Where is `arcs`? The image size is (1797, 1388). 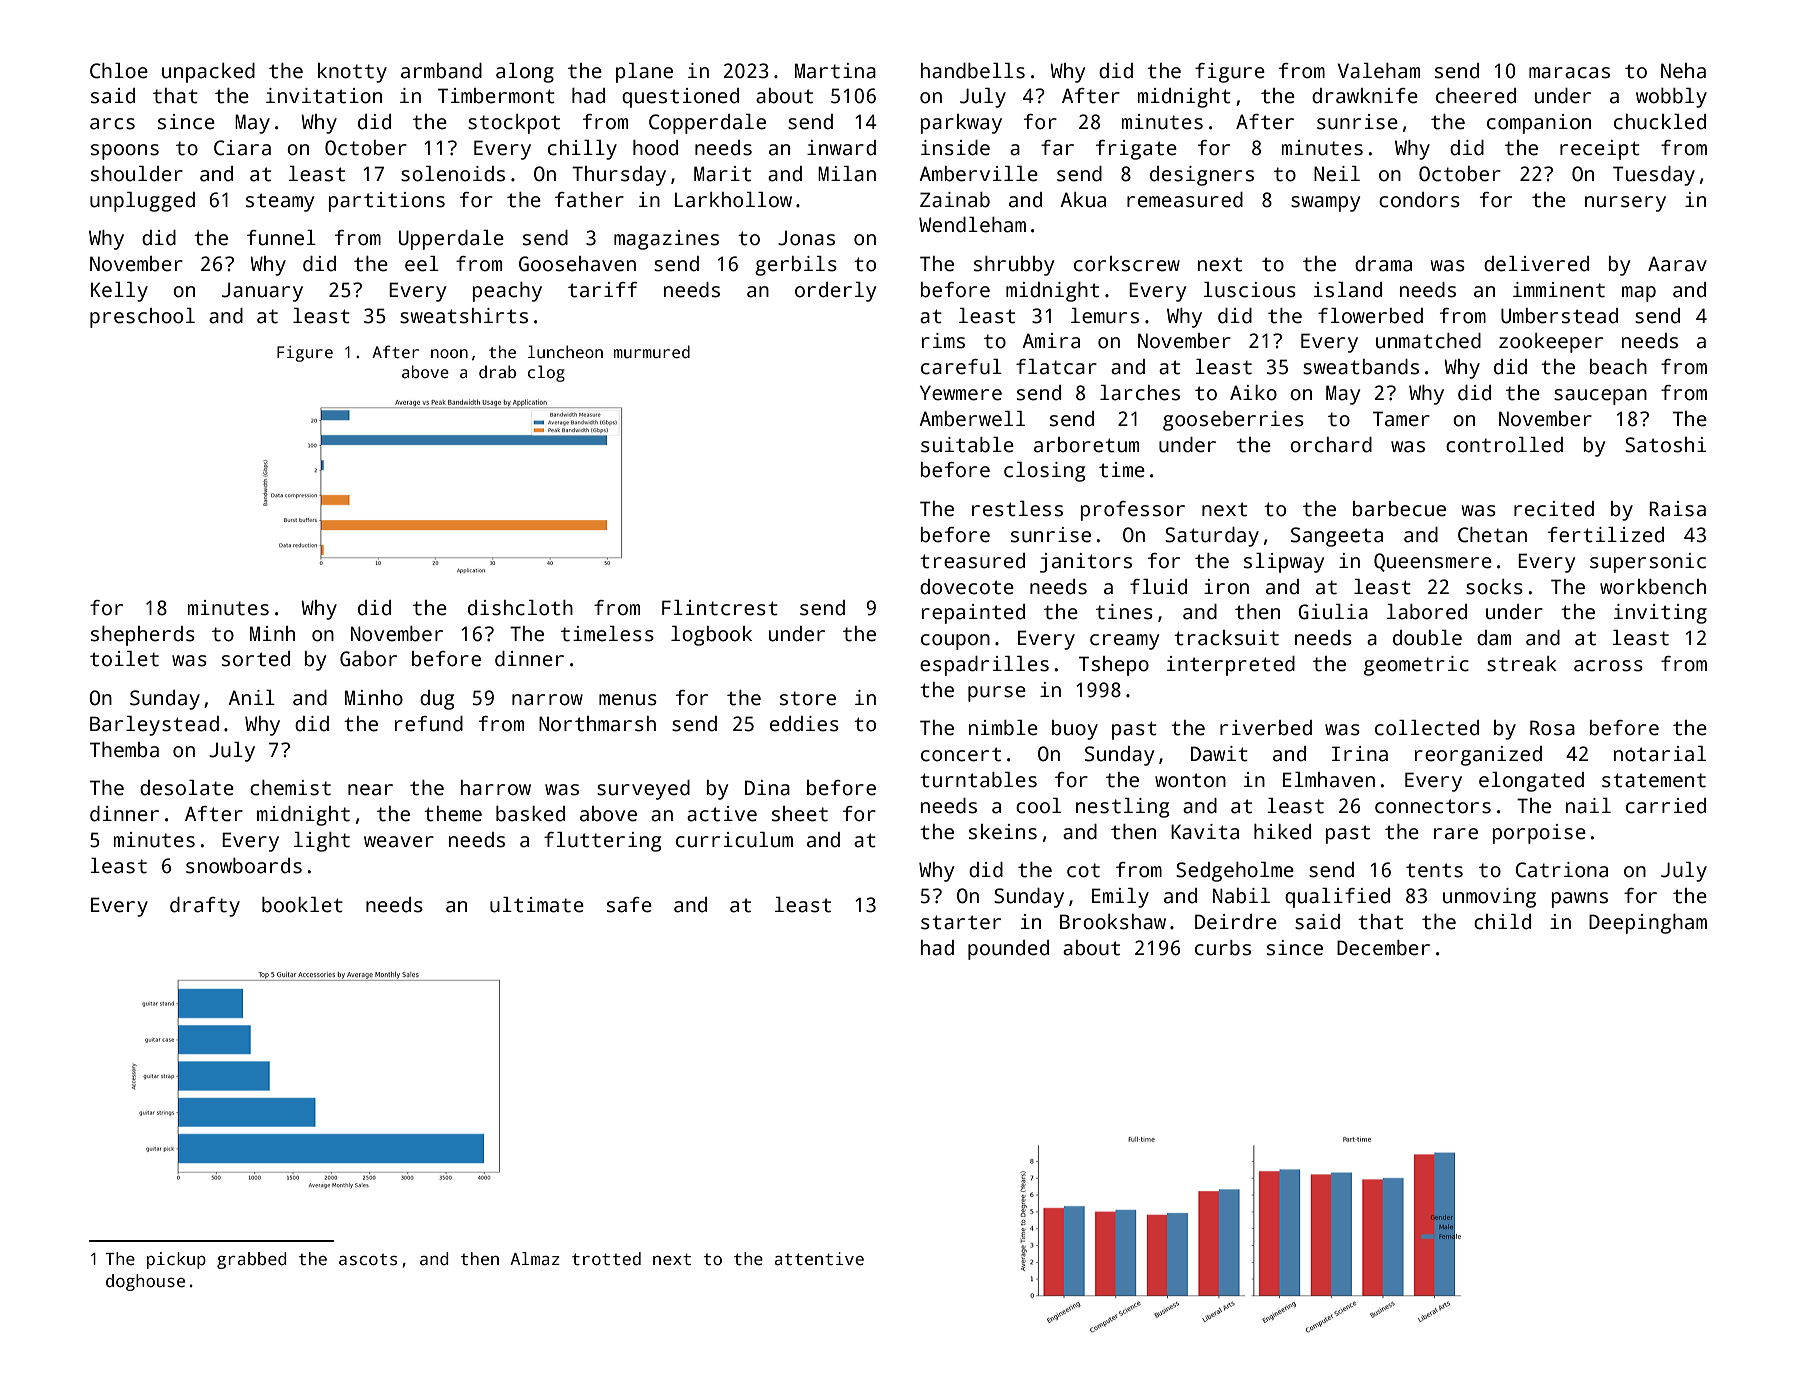 arcs is located at coordinates (112, 124).
